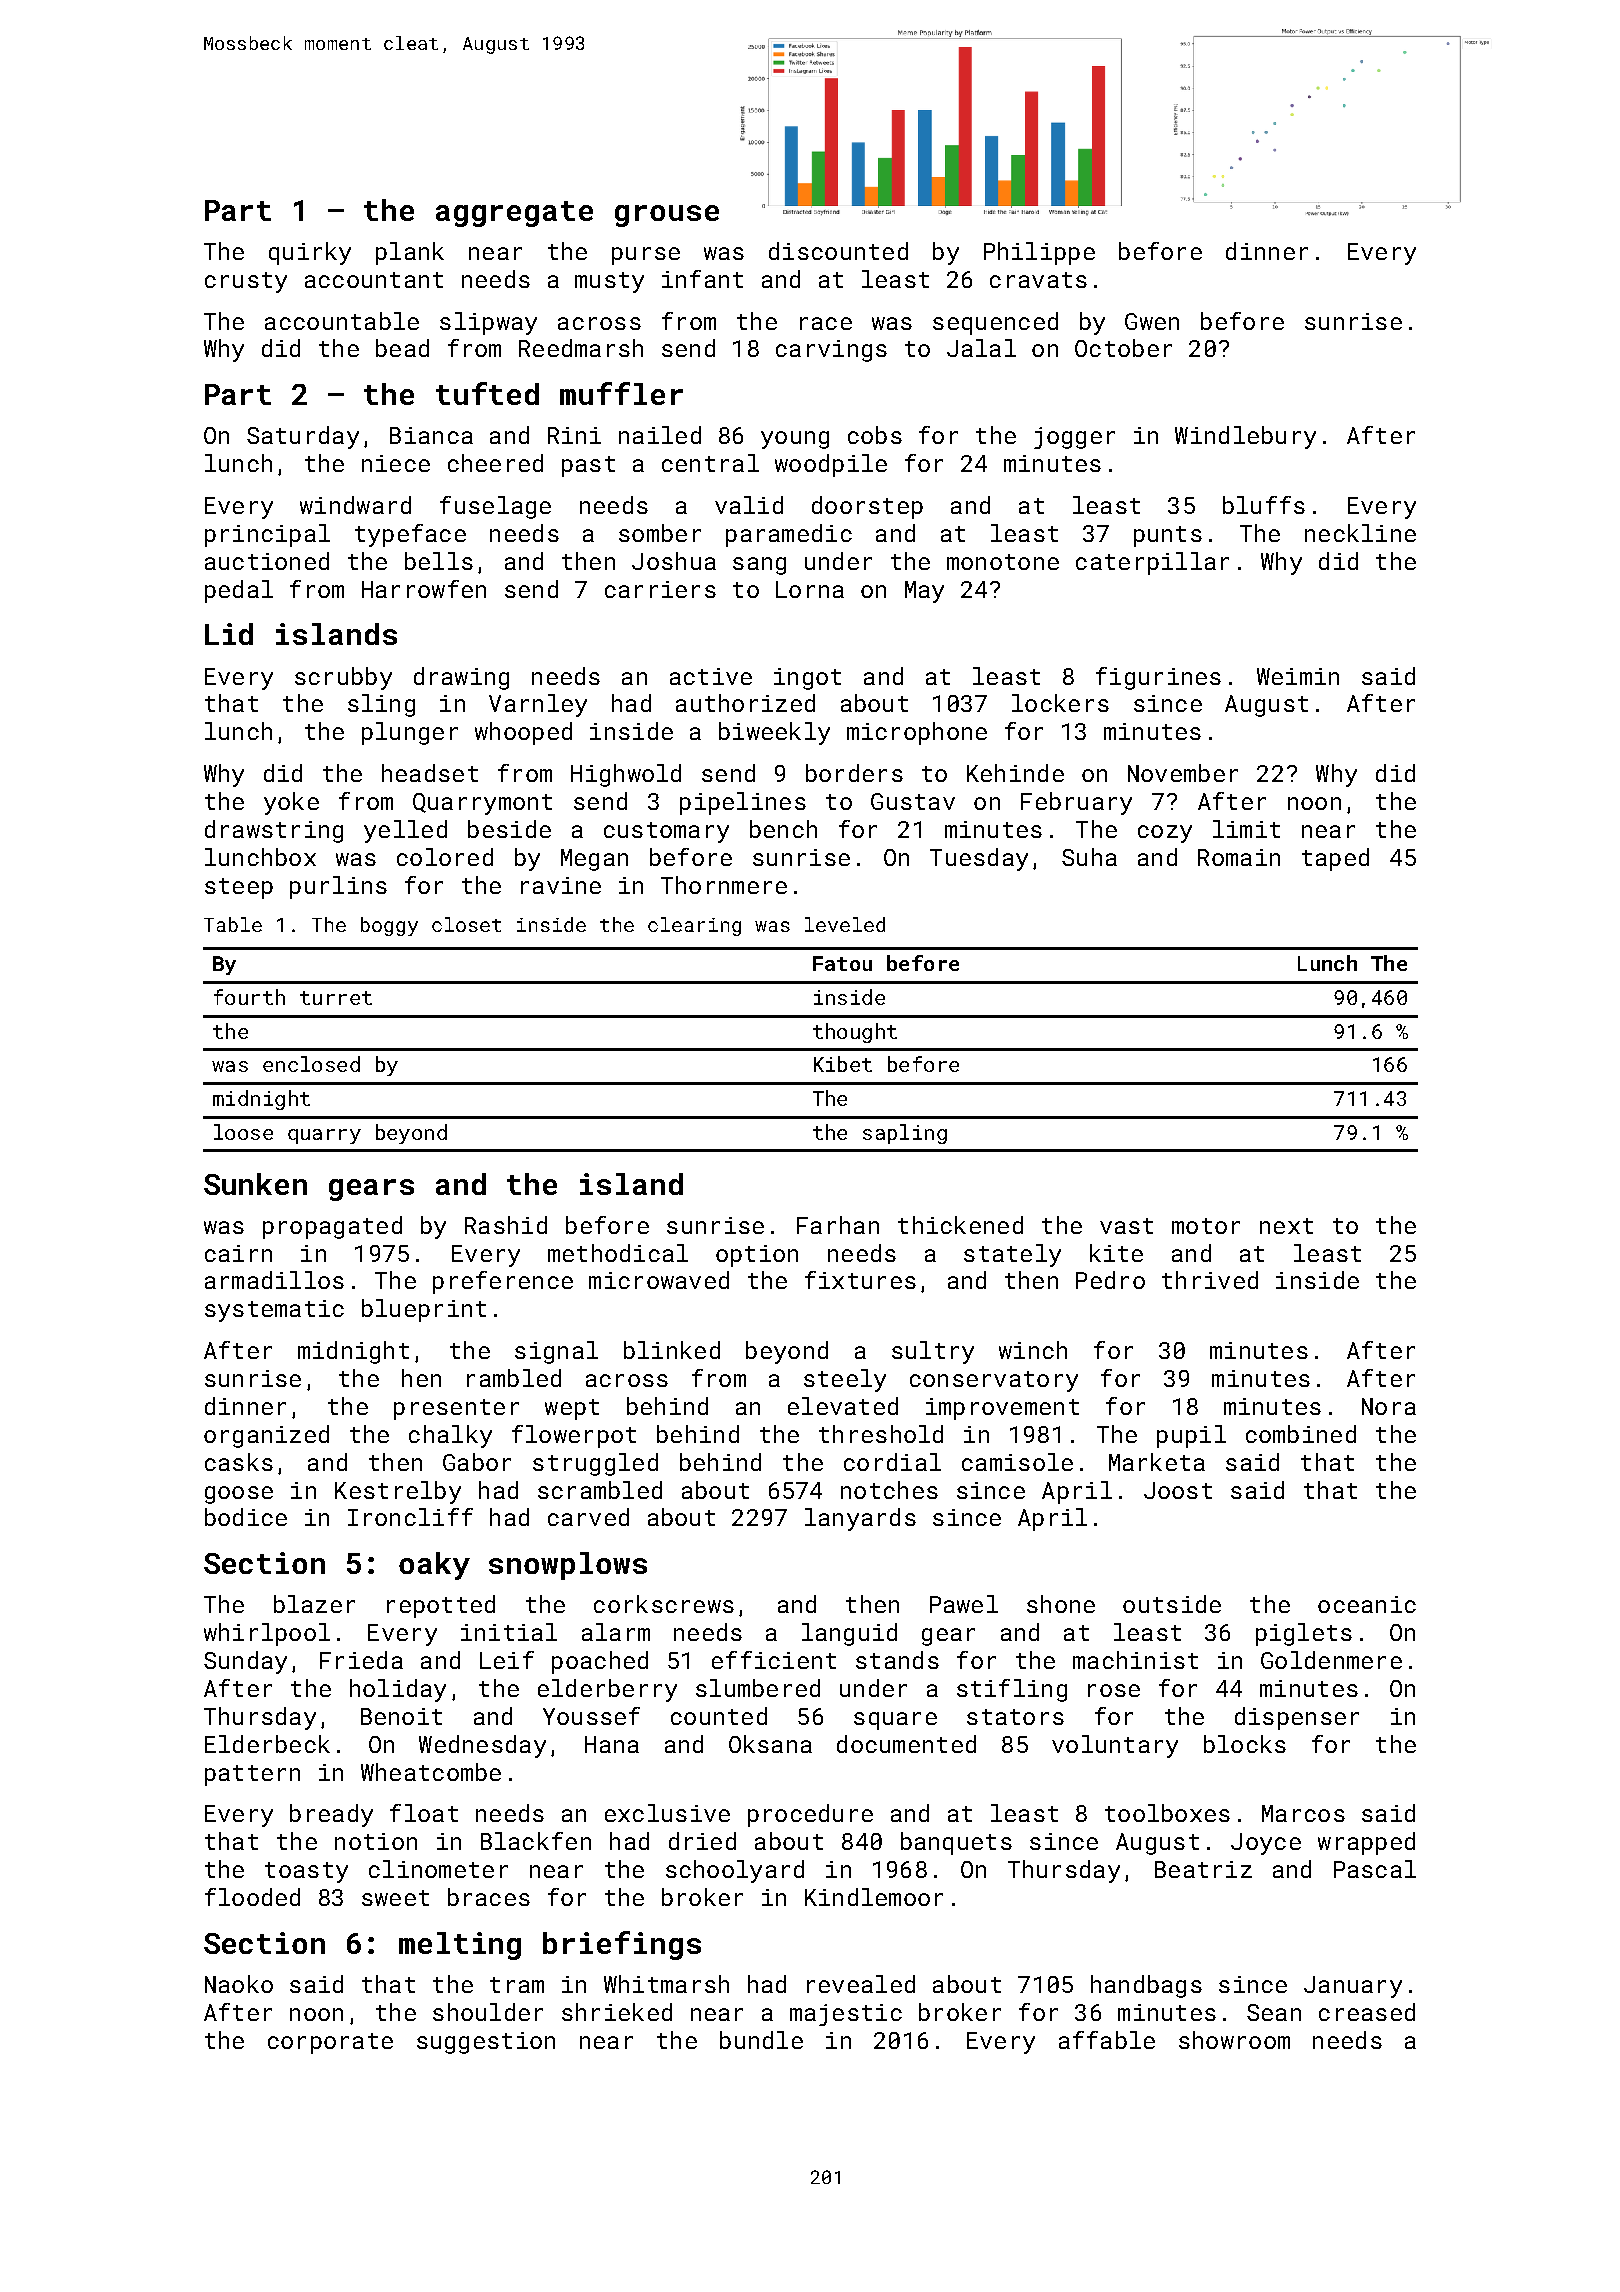 This document has height=2292, width=1620. Describe the element at coordinates (239, 888) in the document. I see `steep` at that location.
